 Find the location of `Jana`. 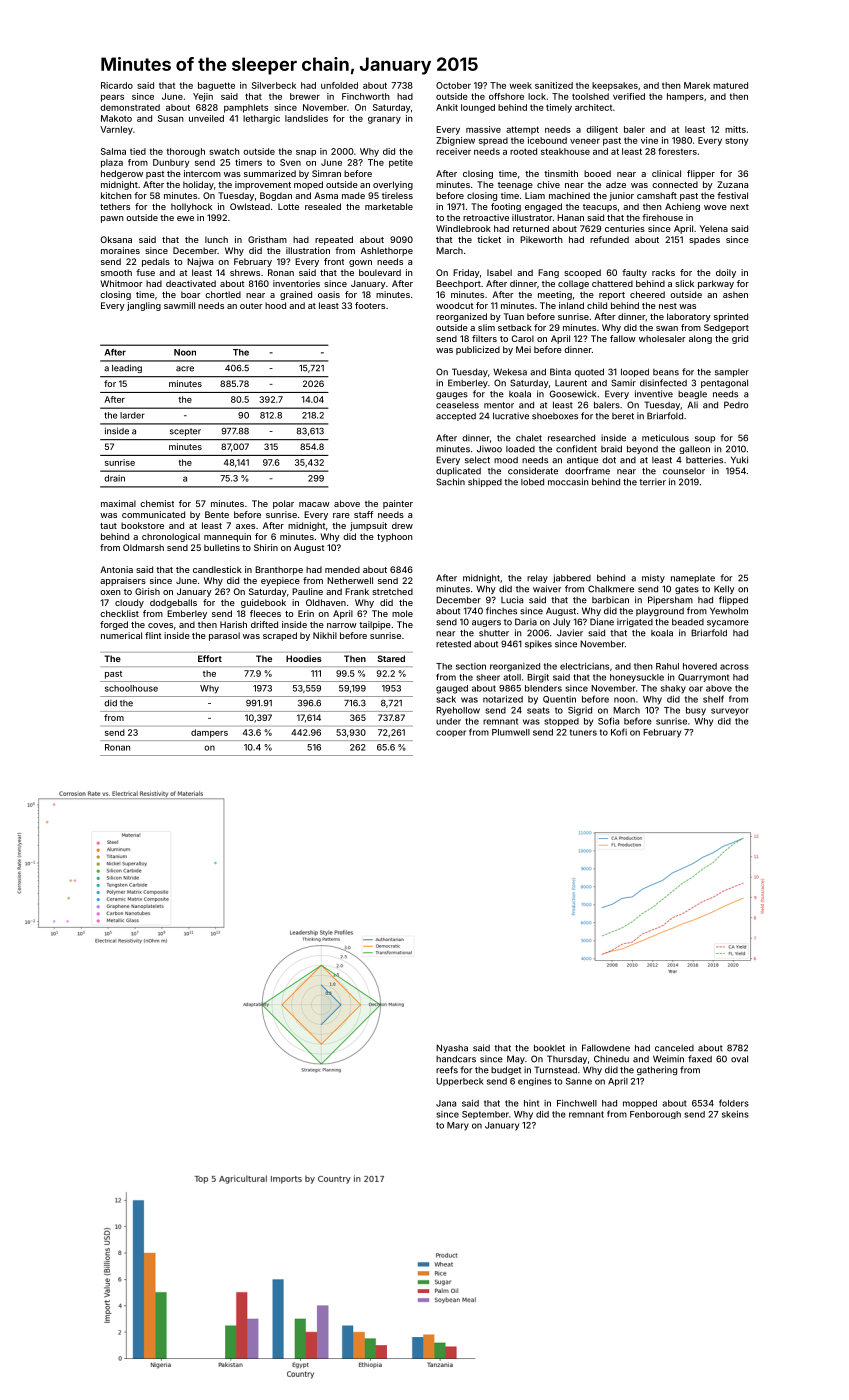

Jana is located at coordinates (446, 1103).
